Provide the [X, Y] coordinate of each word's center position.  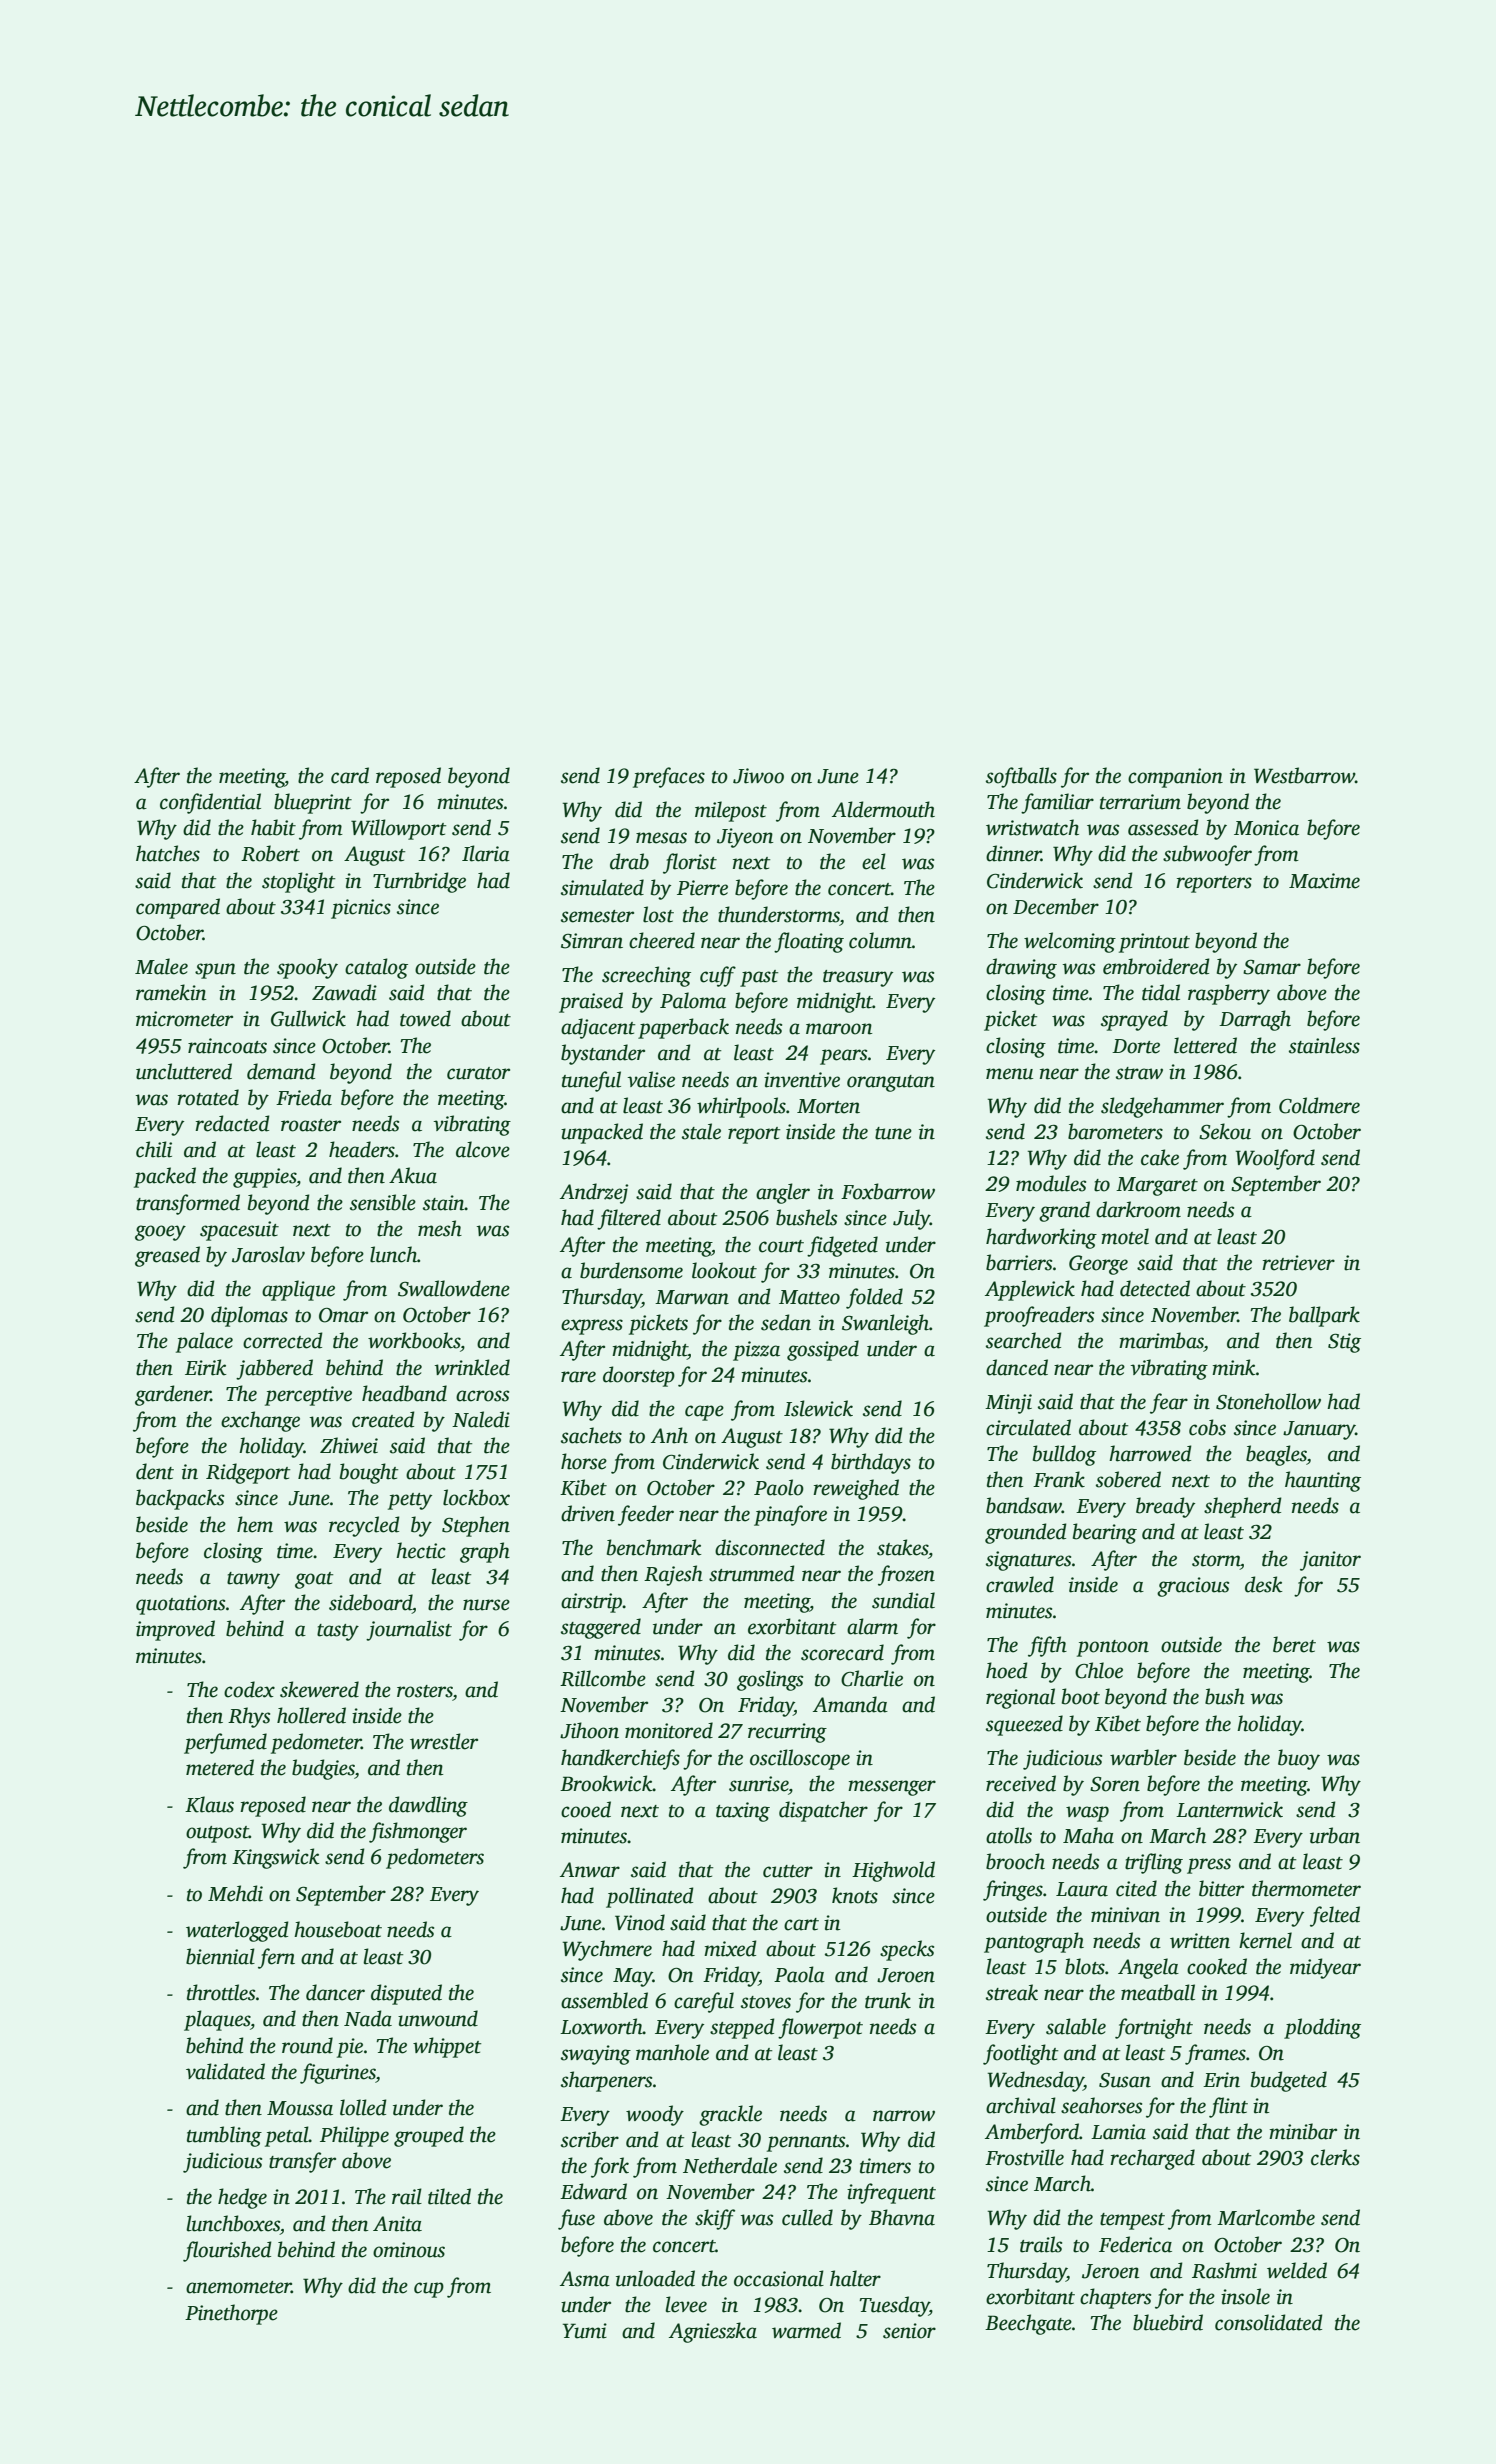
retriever [1298, 1263]
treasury [858, 978]
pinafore [790, 1515]
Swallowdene [454, 1288]
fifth [1047, 1646]
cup [429, 2290]
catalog [376, 968]
